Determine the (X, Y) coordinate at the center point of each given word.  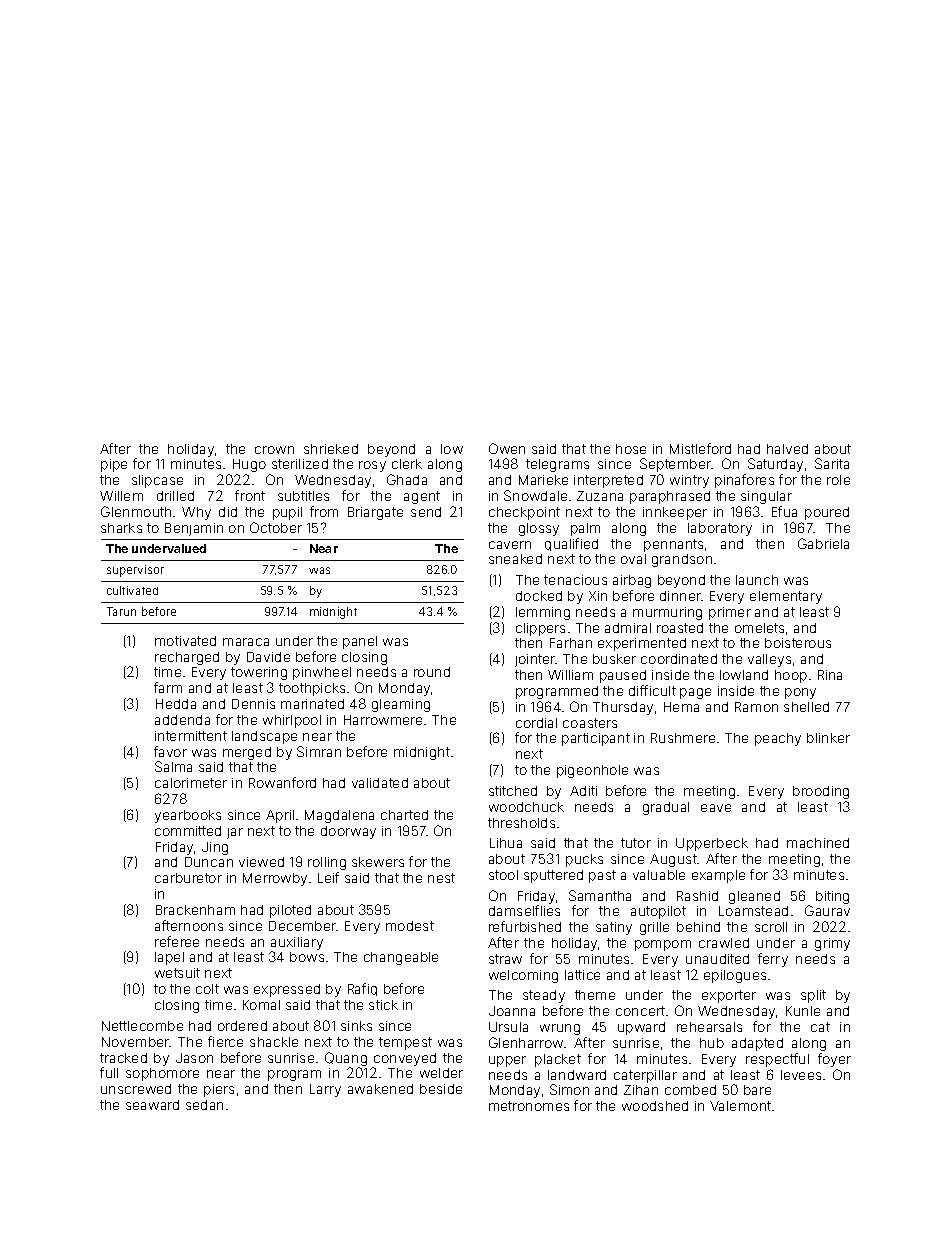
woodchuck (526, 807)
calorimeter (191, 783)
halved (787, 449)
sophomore (162, 1074)
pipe (114, 465)
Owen (507, 448)
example (718, 876)
